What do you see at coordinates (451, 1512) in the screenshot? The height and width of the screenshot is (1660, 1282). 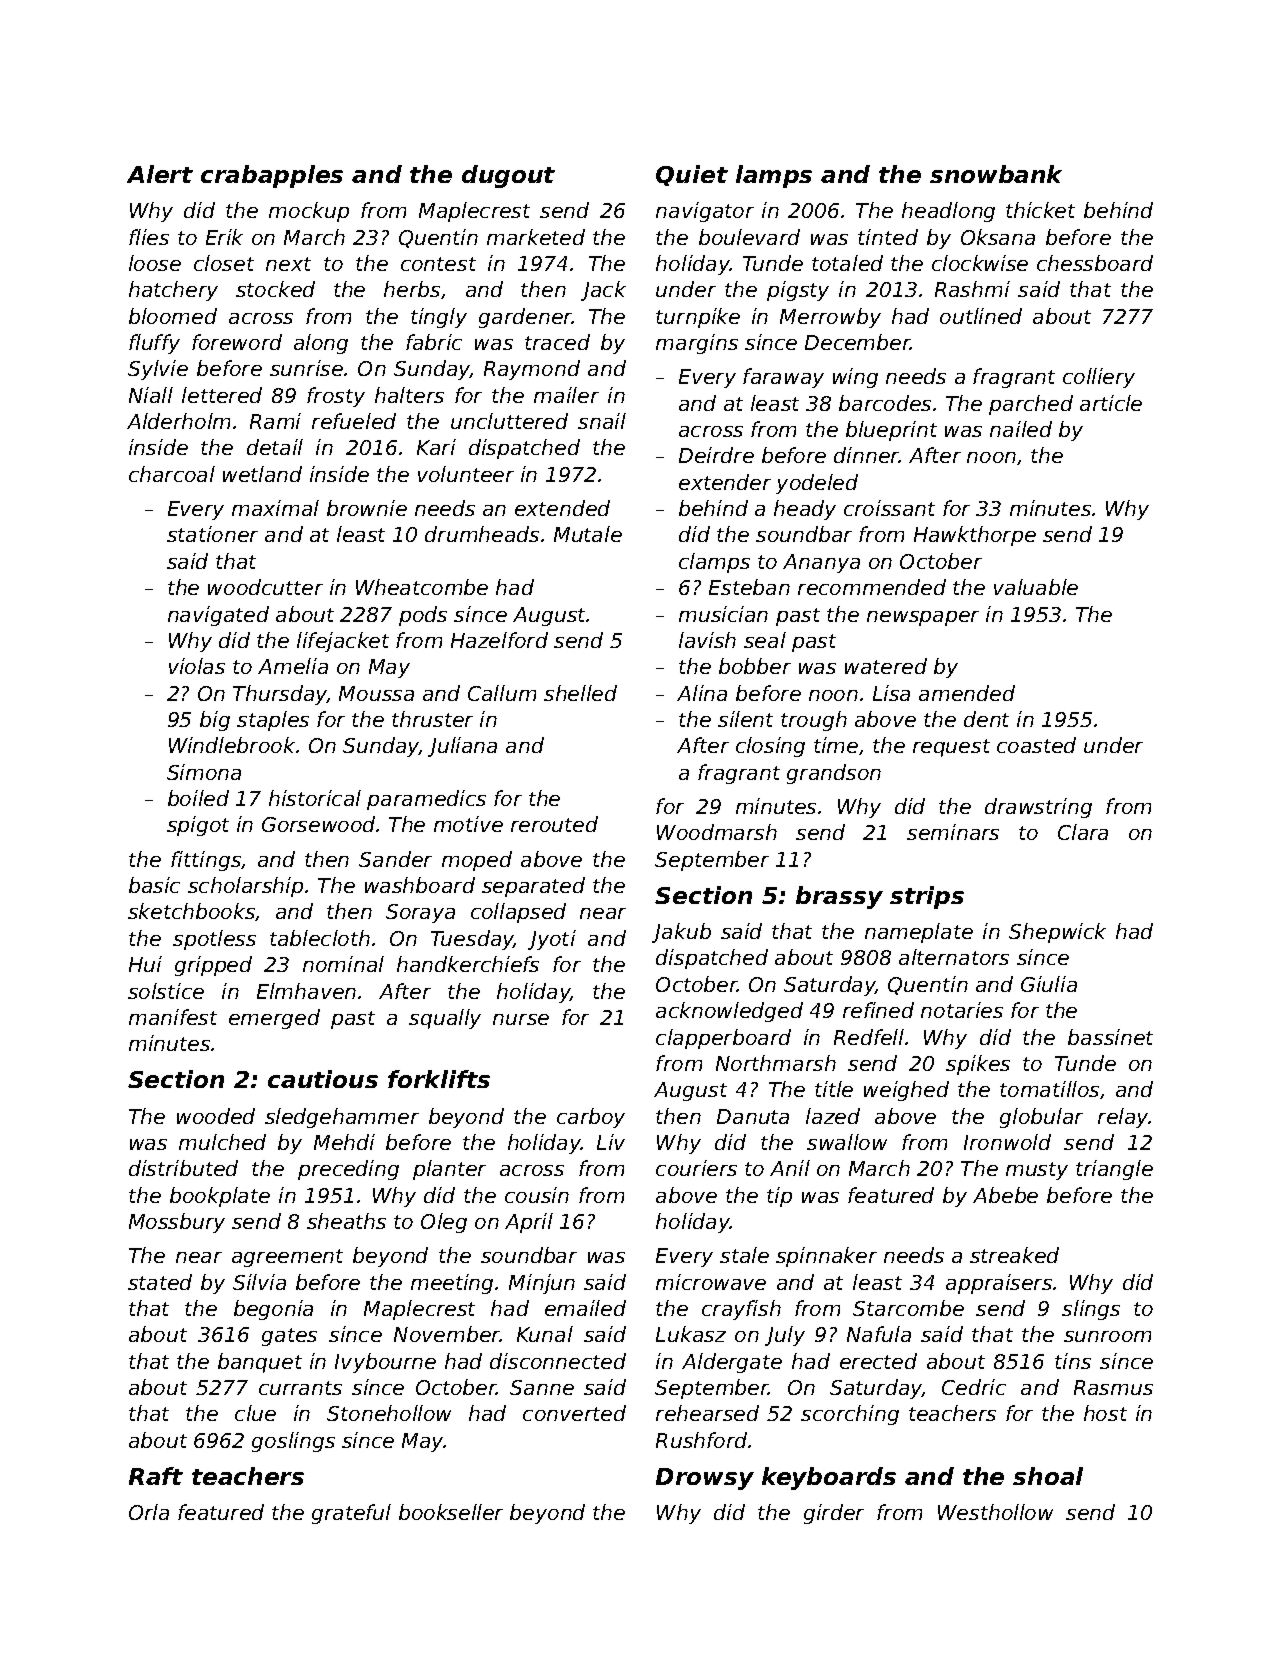 I see `bookseller` at bounding box center [451, 1512].
